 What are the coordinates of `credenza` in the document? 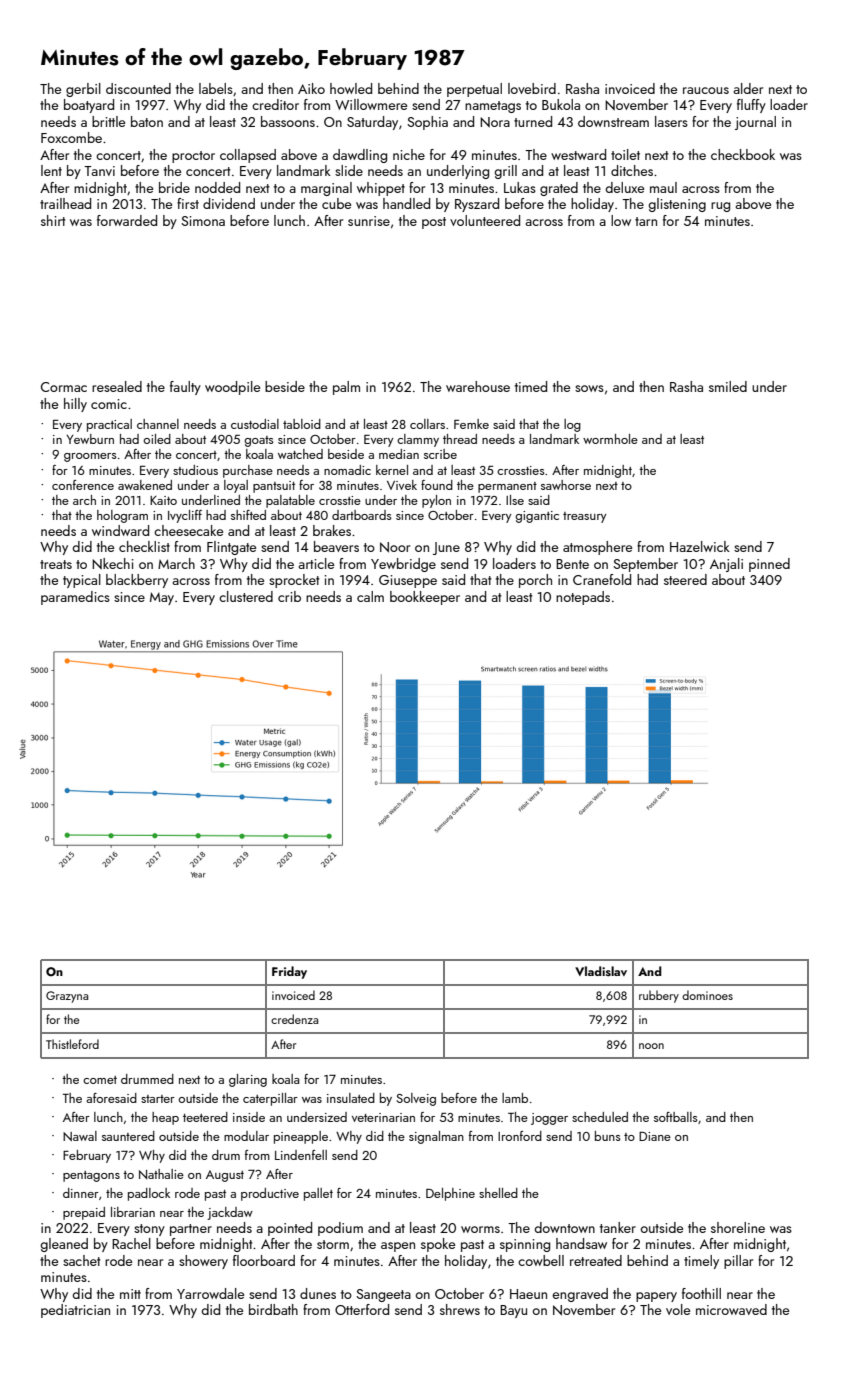 It's located at (294, 1019).
